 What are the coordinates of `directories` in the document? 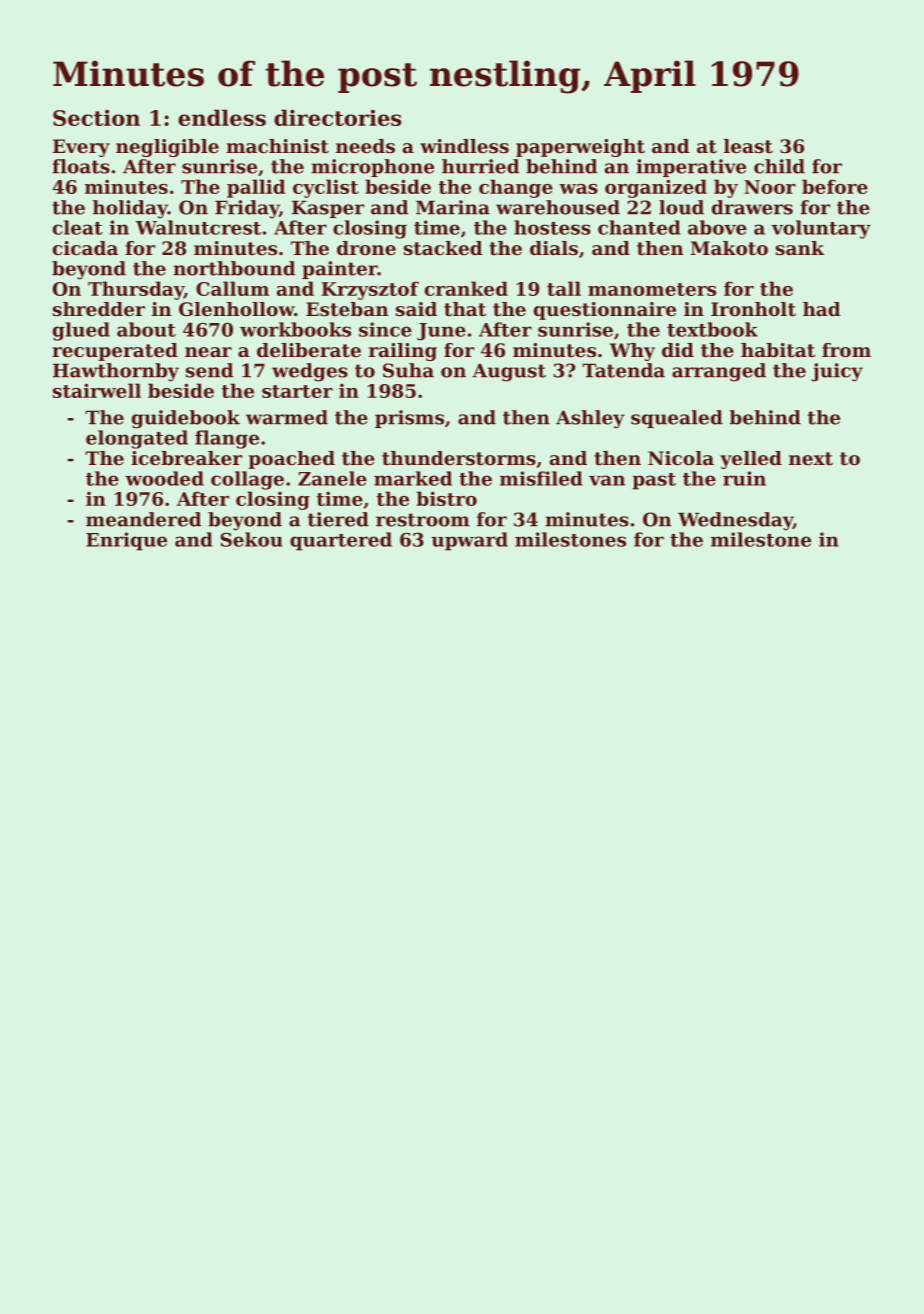 It's located at (338, 117).
